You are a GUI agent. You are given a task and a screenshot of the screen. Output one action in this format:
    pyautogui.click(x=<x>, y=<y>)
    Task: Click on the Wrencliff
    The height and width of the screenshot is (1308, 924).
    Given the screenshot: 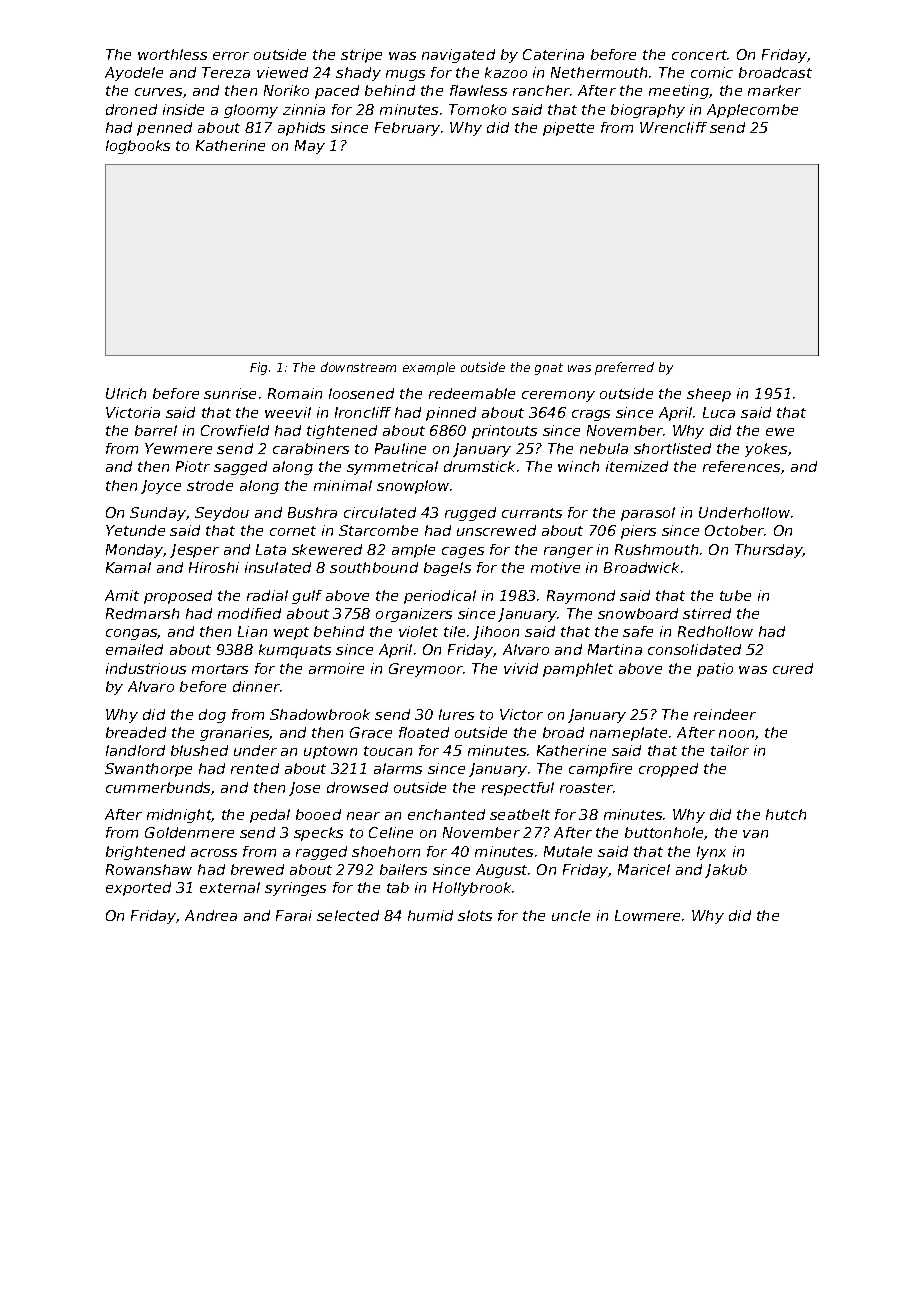 What is the action you would take?
    pyautogui.click(x=673, y=127)
